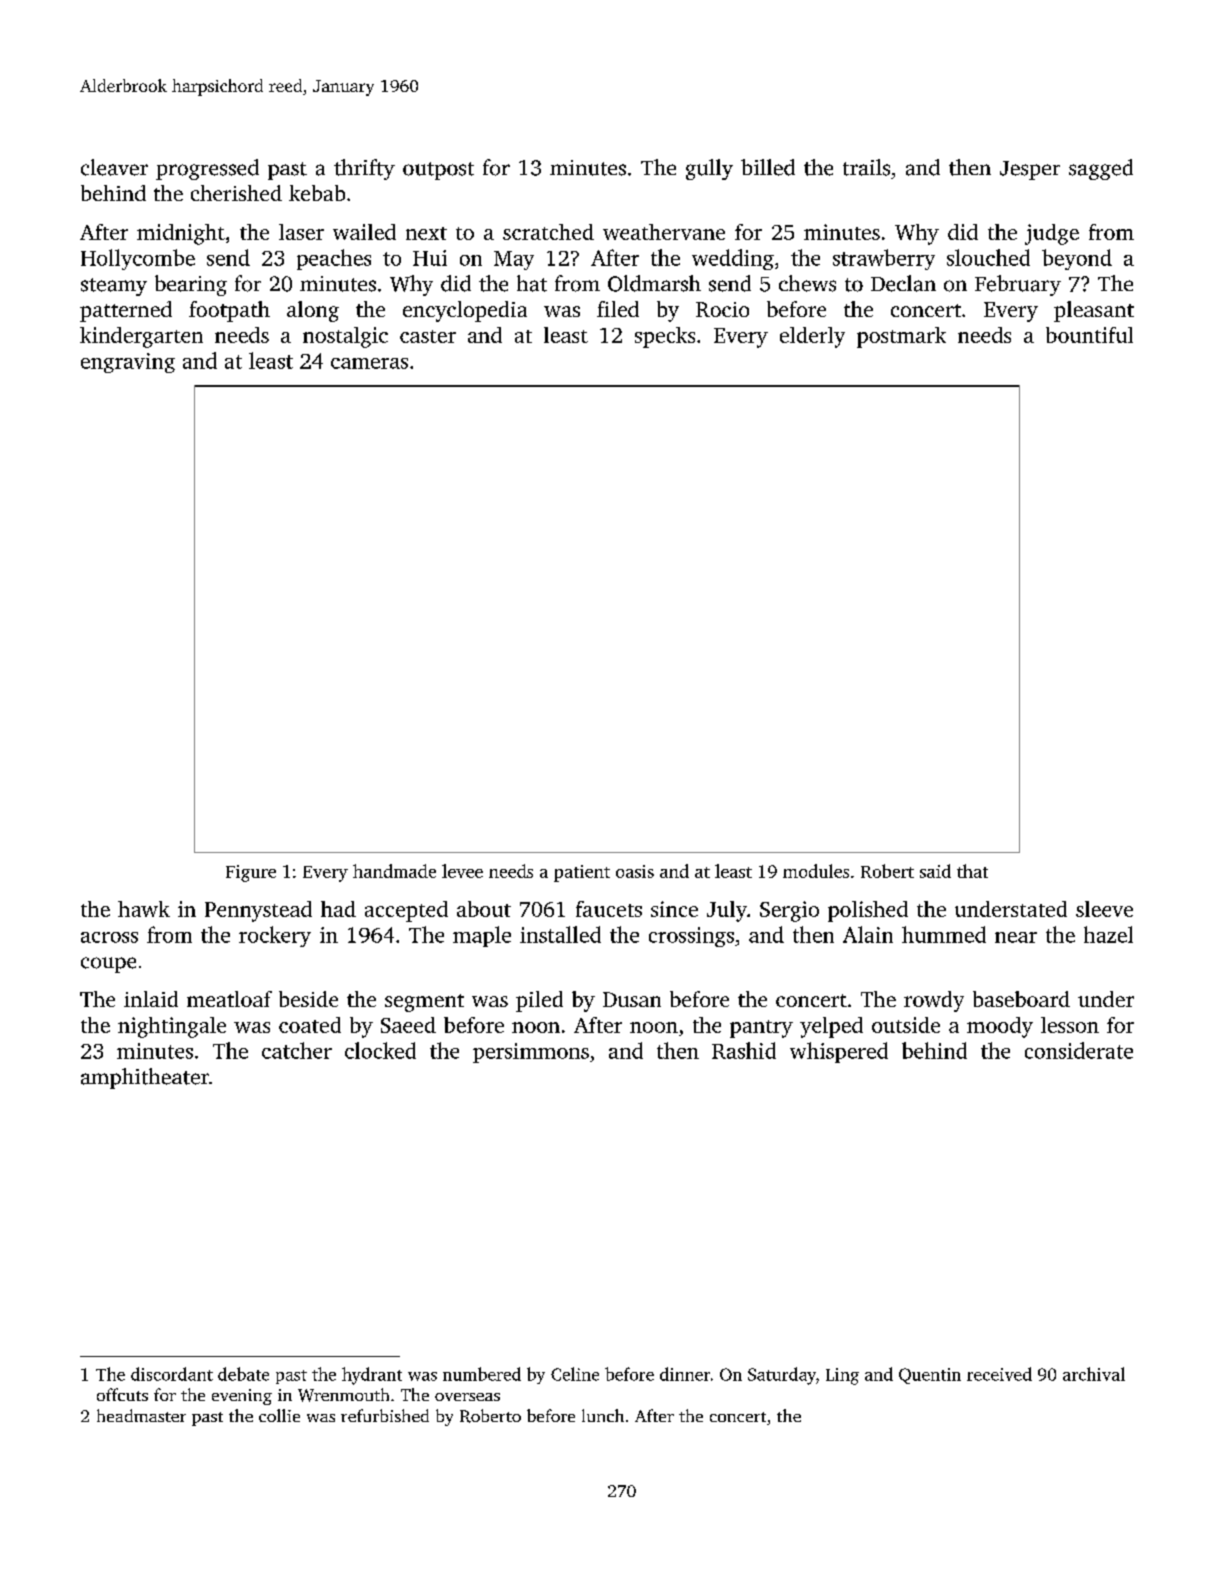  Describe the element at coordinates (141, 1415) in the screenshot. I see `headmaster` at that location.
